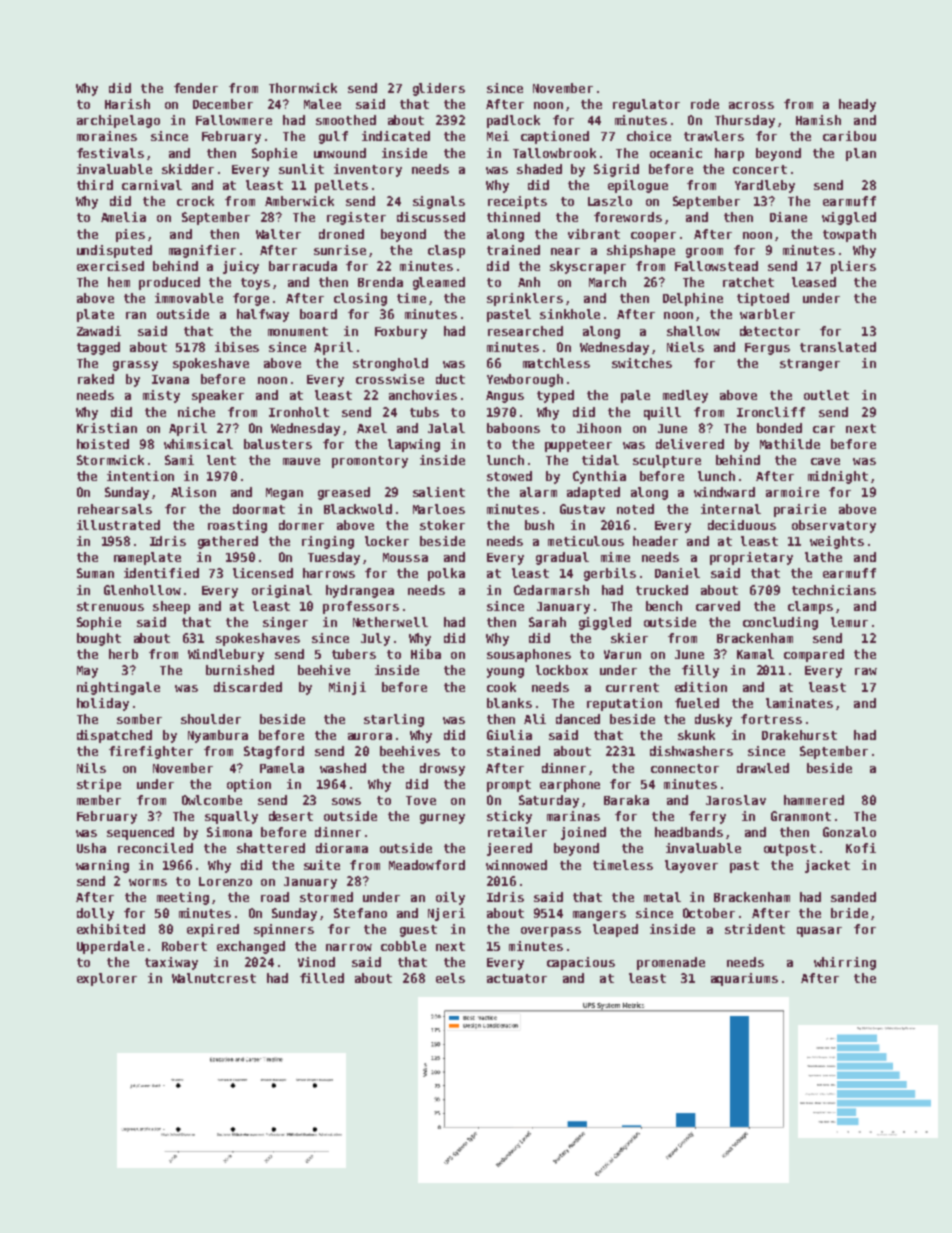 The image size is (952, 1233). Describe the element at coordinates (349, 947) in the page. I see `narrow` at that location.
